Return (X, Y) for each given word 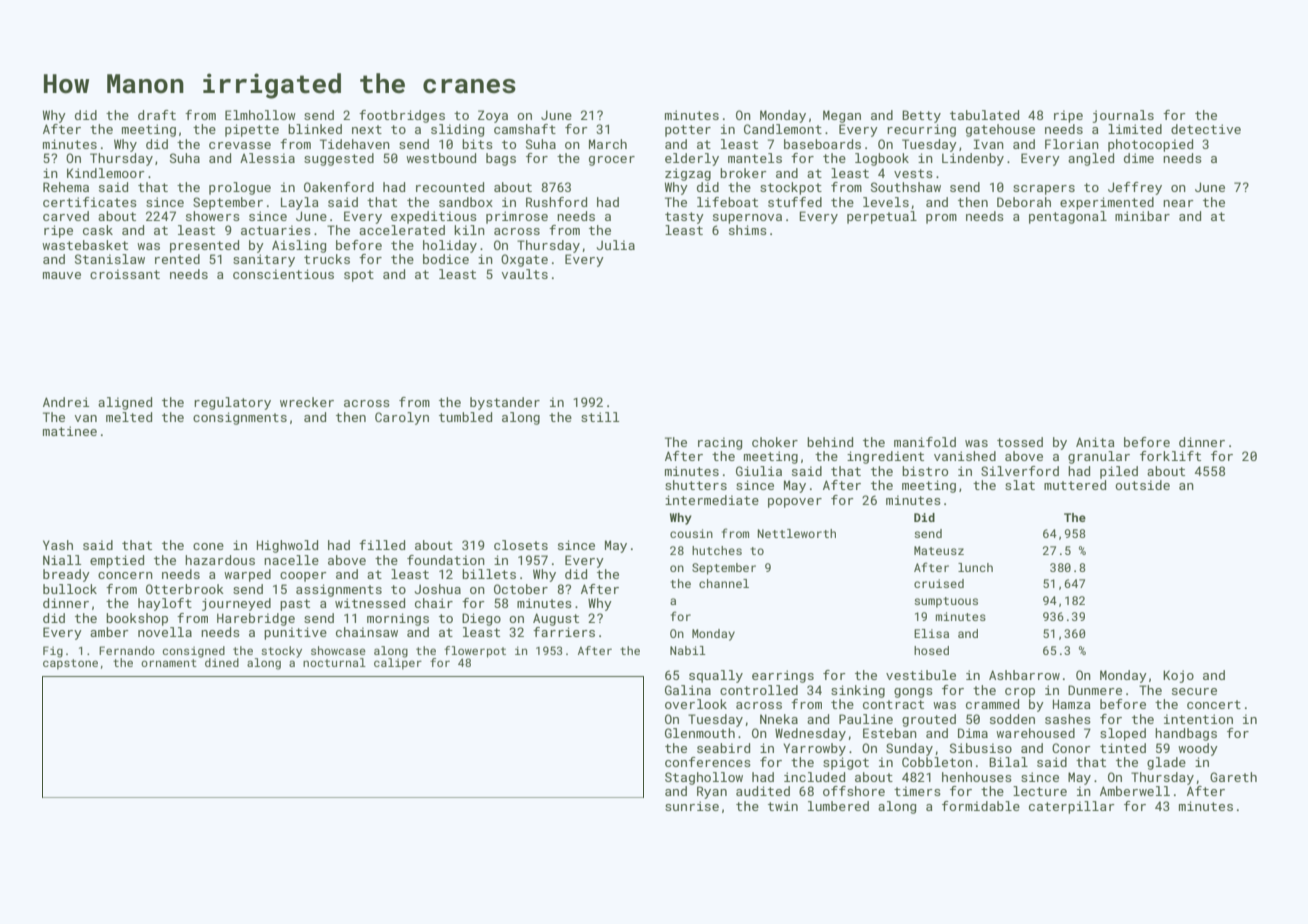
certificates (90, 202)
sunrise (692, 806)
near (1178, 203)
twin (783, 806)
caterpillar (1072, 807)
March (608, 144)
